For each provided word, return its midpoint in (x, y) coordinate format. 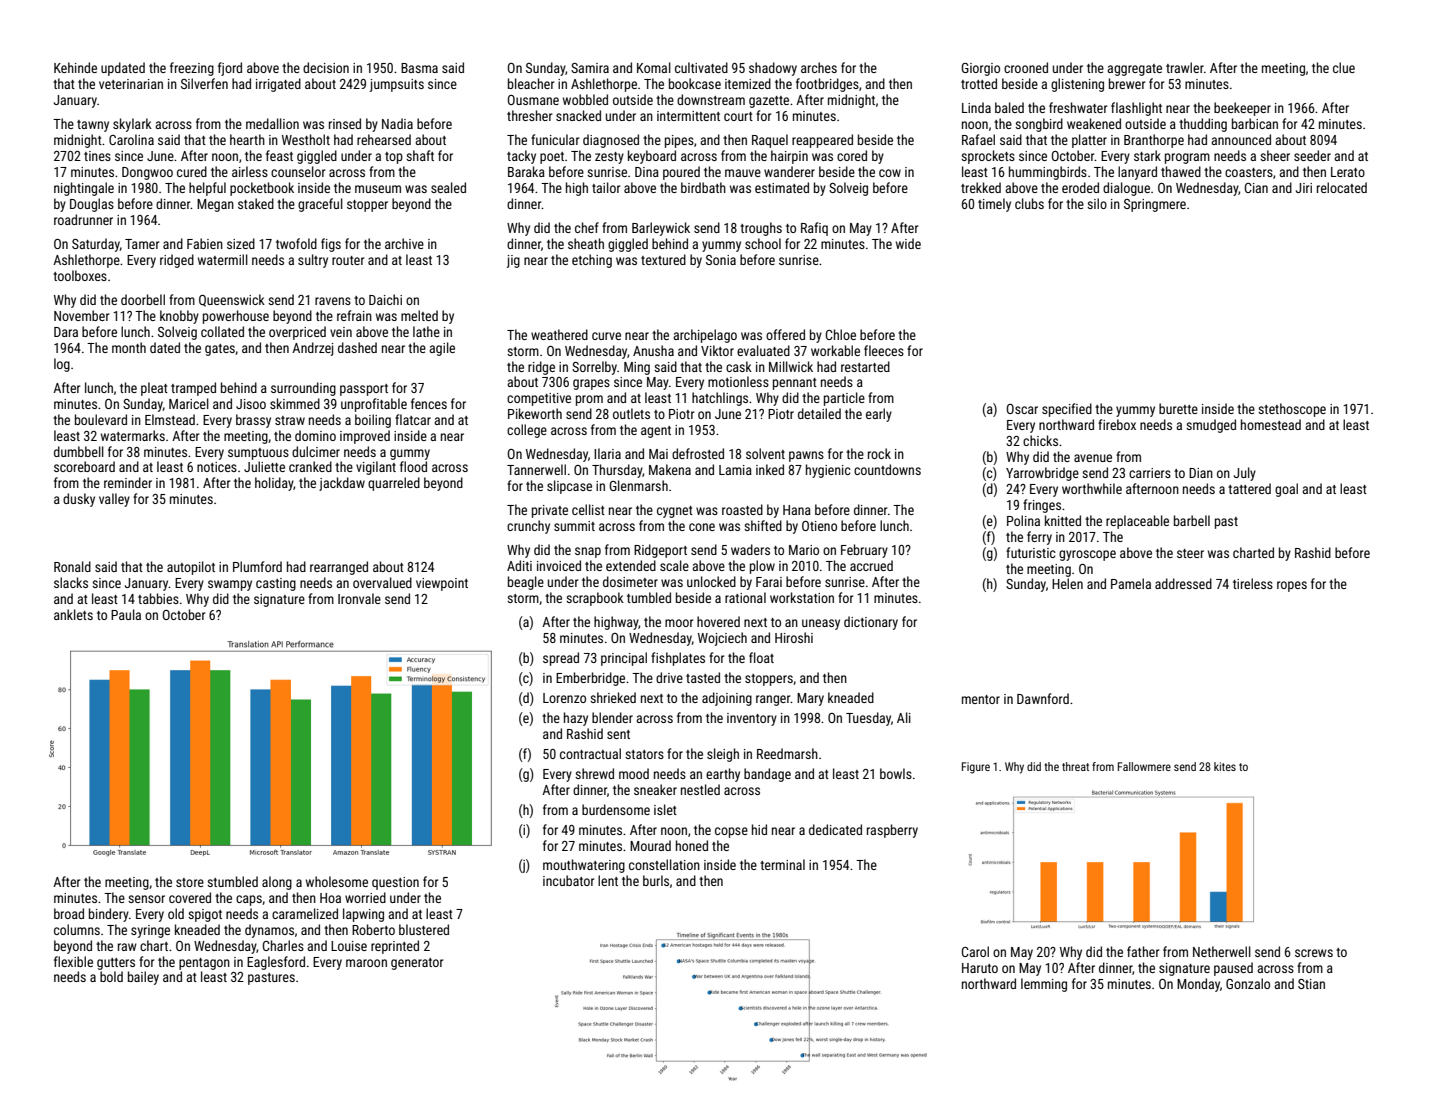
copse (731, 832)
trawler (1185, 67)
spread (561, 659)
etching (592, 261)
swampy (230, 585)
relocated (1342, 187)
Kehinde (75, 67)
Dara (66, 332)
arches (819, 67)
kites (1225, 766)
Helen (1067, 583)
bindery (109, 915)
